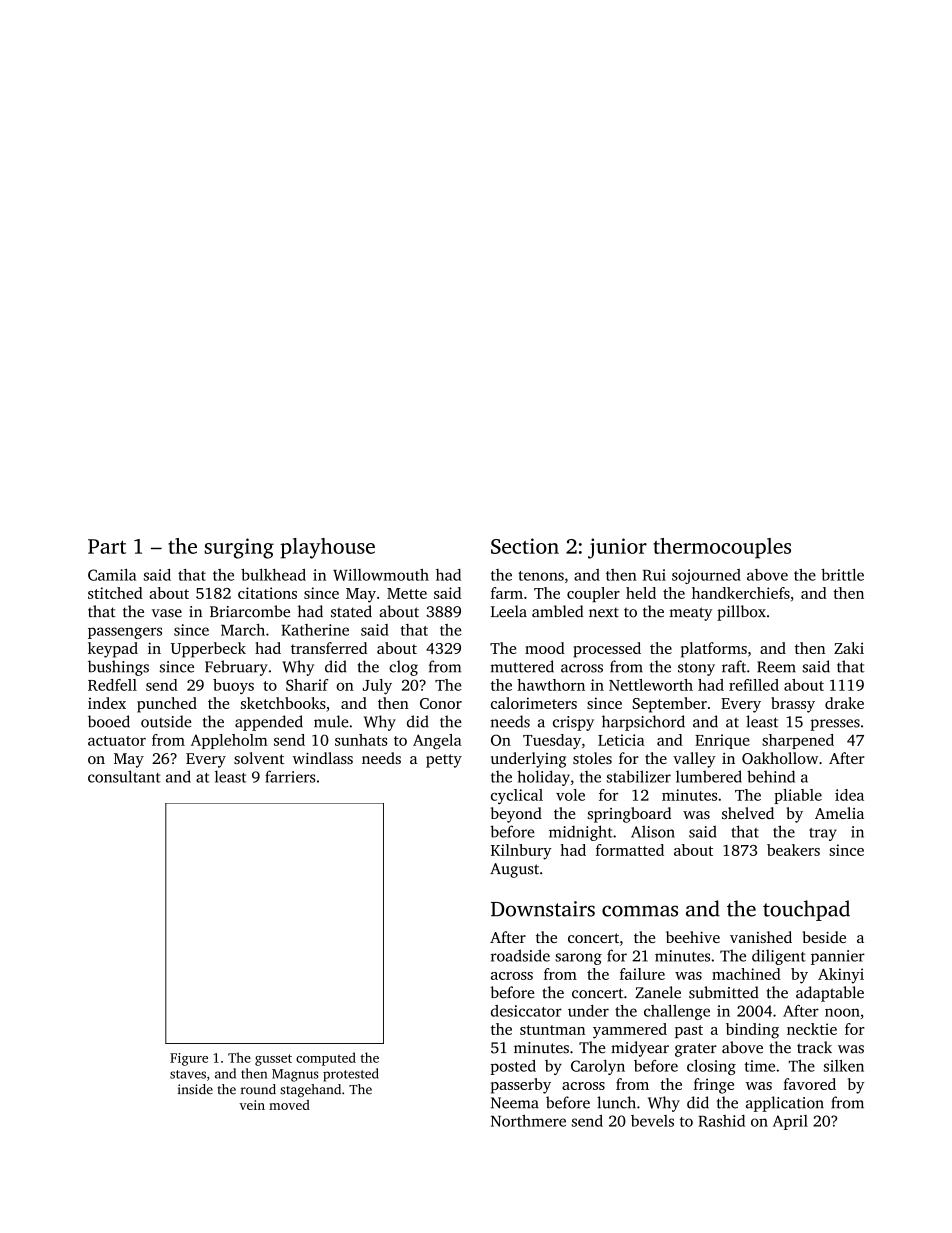 This image has height=1233, width=952. I want to click on April, so click(790, 1122).
